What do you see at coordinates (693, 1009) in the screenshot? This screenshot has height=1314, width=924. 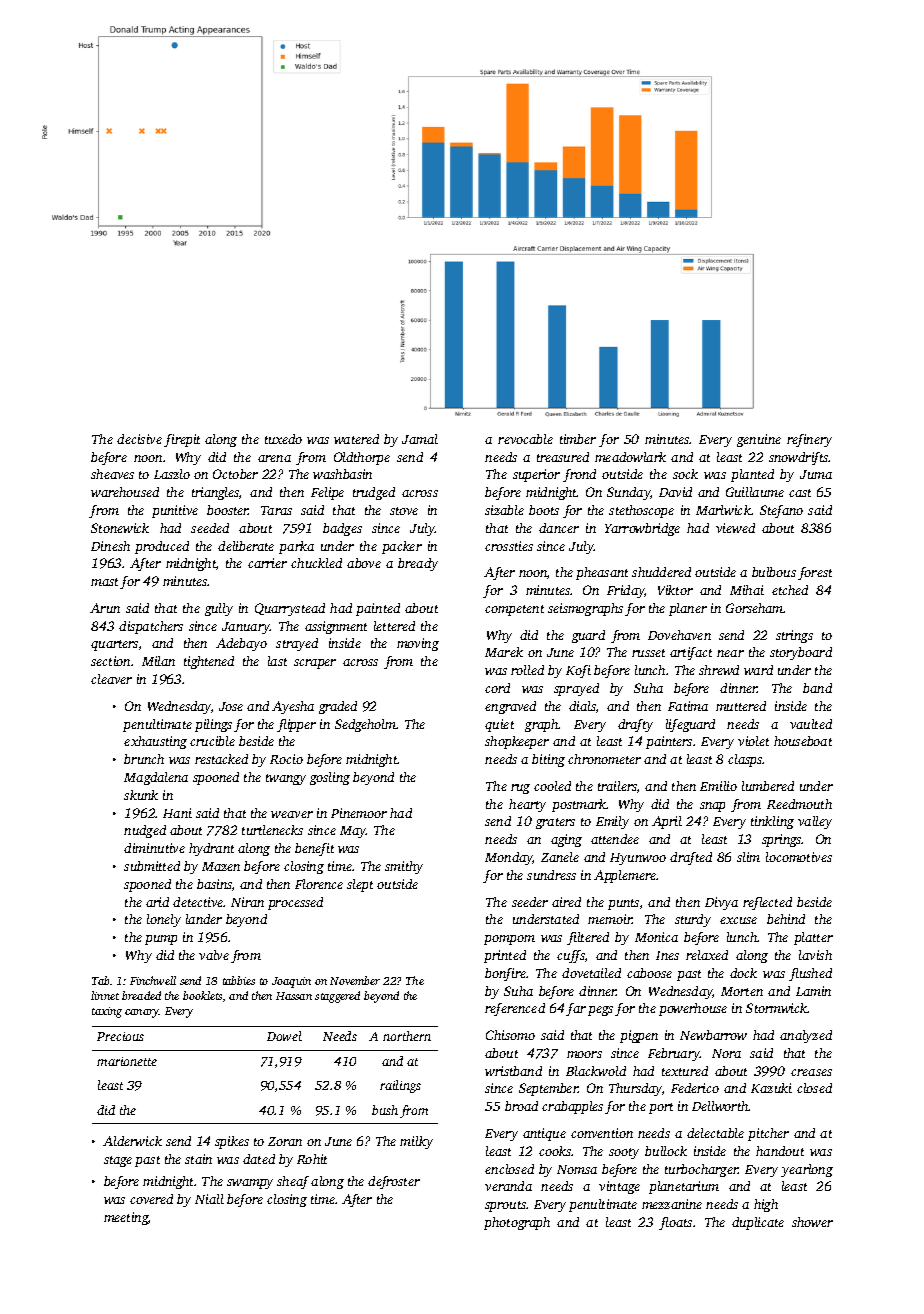 I see `powerhouse` at bounding box center [693, 1009].
